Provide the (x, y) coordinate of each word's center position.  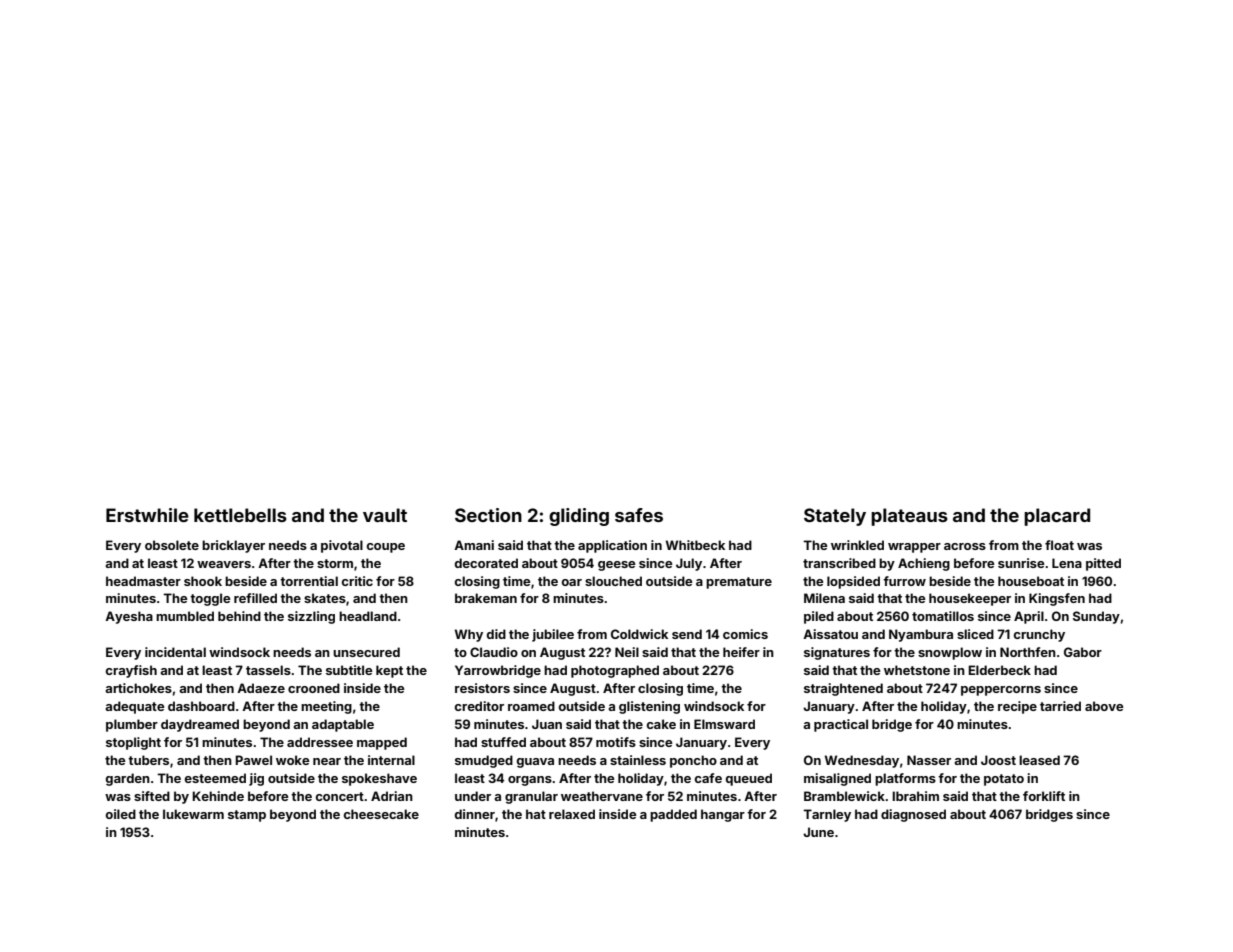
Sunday (1096, 617)
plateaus (909, 517)
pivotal (342, 546)
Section (488, 515)
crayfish (131, 671)
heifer (741, 652)
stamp (247, 816)
